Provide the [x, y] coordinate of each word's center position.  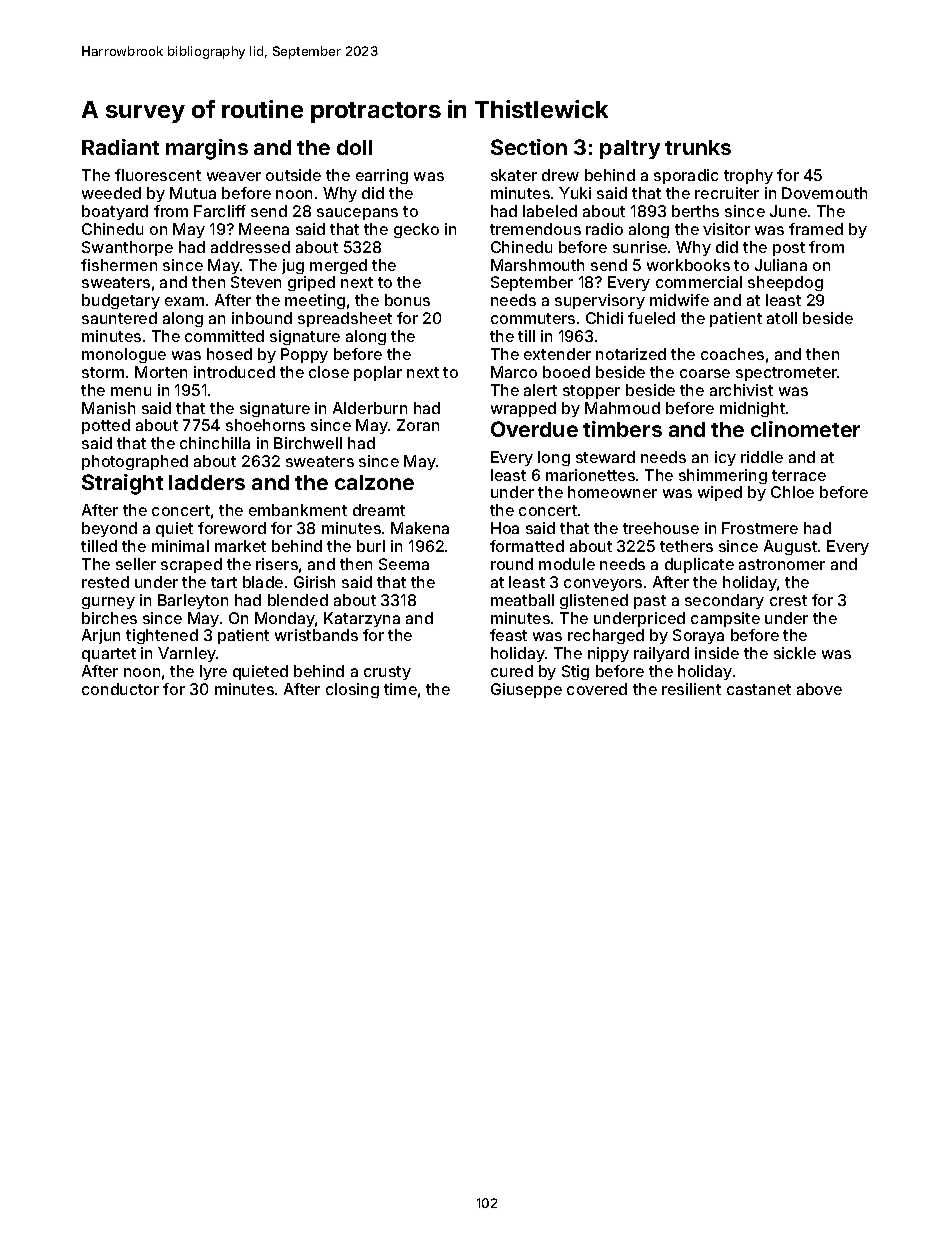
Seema [404, 564]
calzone [374, 482]
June [788, 211]
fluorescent [158, 175]
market [240, 546]
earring [382, 176]
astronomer [782, 564]
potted [106, 426]
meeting [315, 301]
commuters [533, 318]
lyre [213, 672]
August [790, 547]
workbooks [688, 265]
